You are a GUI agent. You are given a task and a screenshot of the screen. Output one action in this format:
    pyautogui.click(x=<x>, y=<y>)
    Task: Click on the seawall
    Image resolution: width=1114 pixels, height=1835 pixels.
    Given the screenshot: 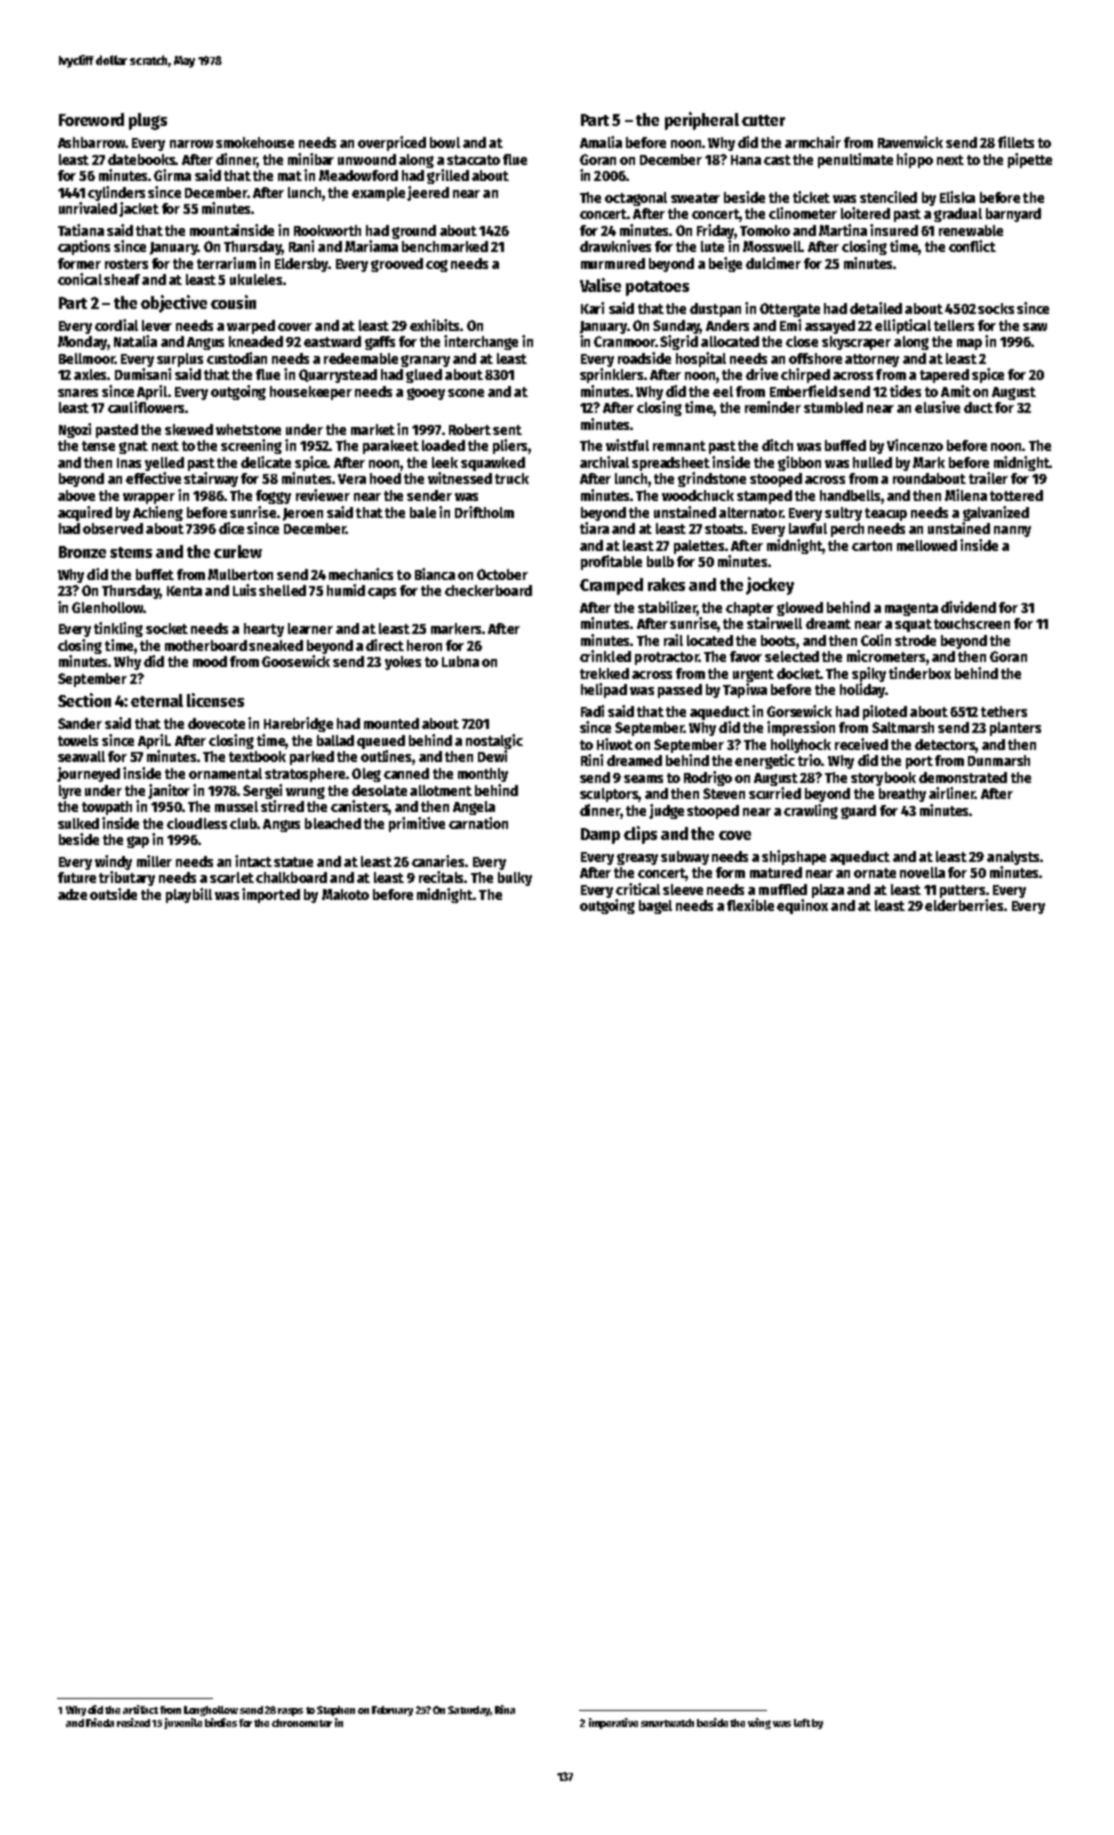 What is the action you would take?
    pyautogui.click(x=81, y=756)
